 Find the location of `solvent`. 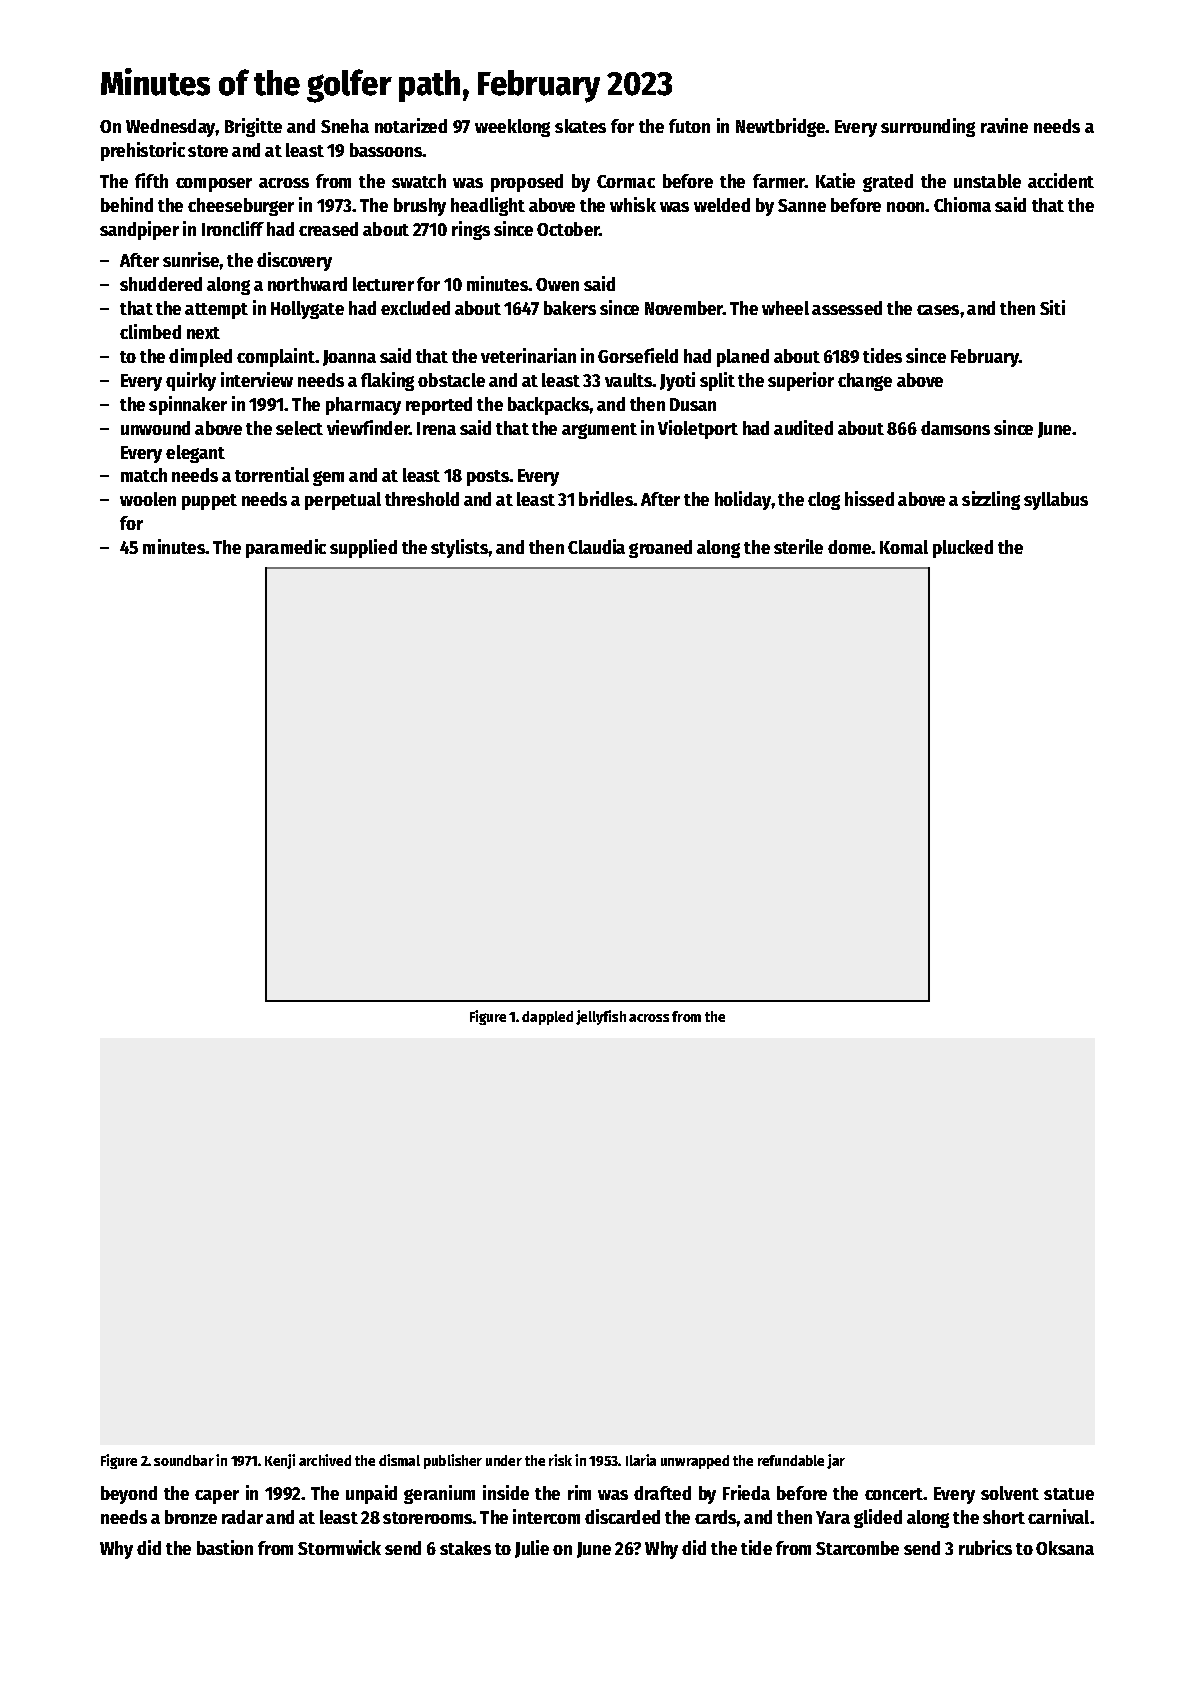

solvent is located at coordinates (1010, 1493).
